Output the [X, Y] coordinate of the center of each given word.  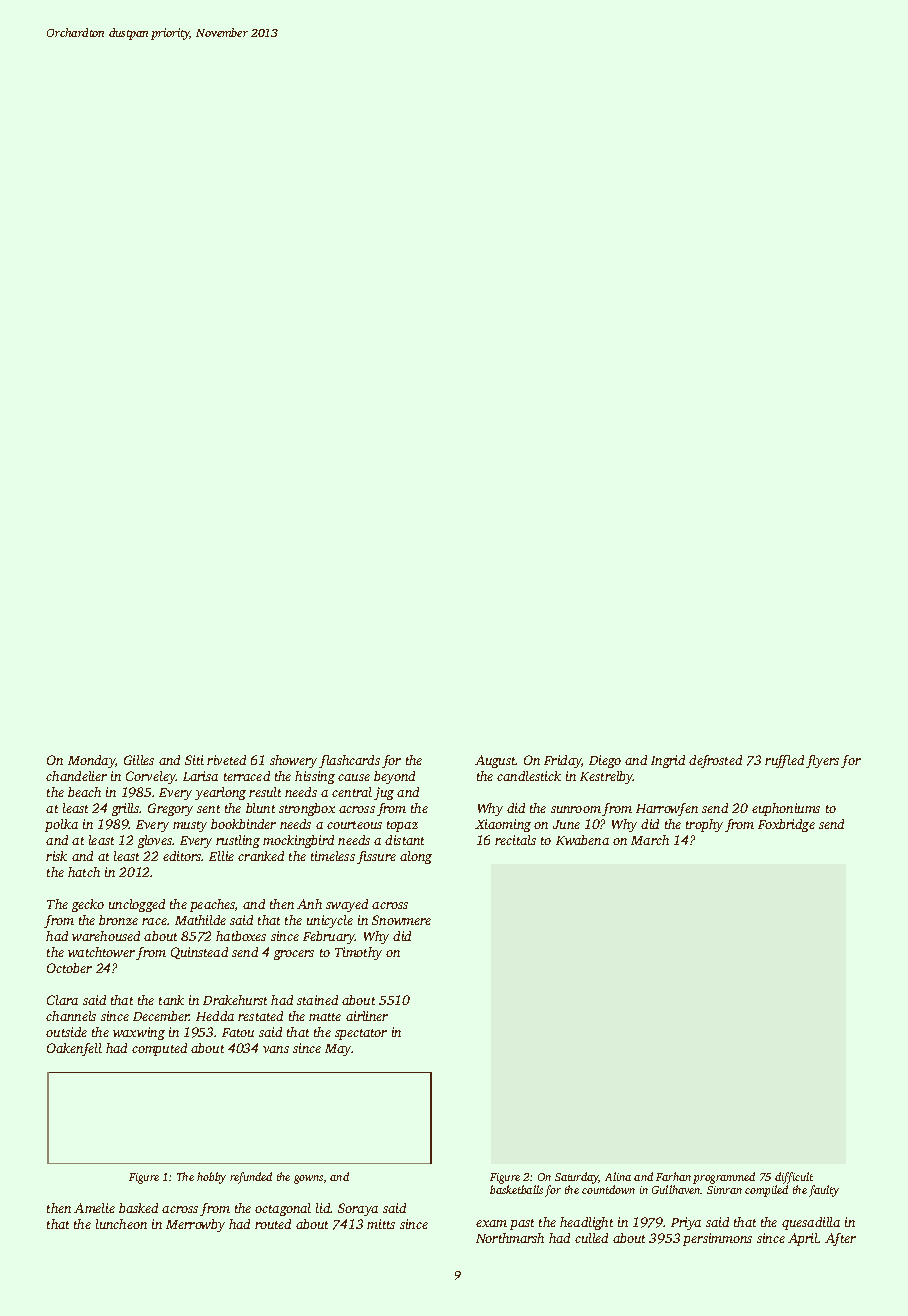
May [338, 1050]
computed [159, 1049]
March [650, 840]
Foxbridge [786, 825]
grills [126, 809]
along [416, 857]
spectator [361, 1034]
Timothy [358, 953]
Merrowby [195, 1225]
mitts [381, 1224]
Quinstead [199, 953]
